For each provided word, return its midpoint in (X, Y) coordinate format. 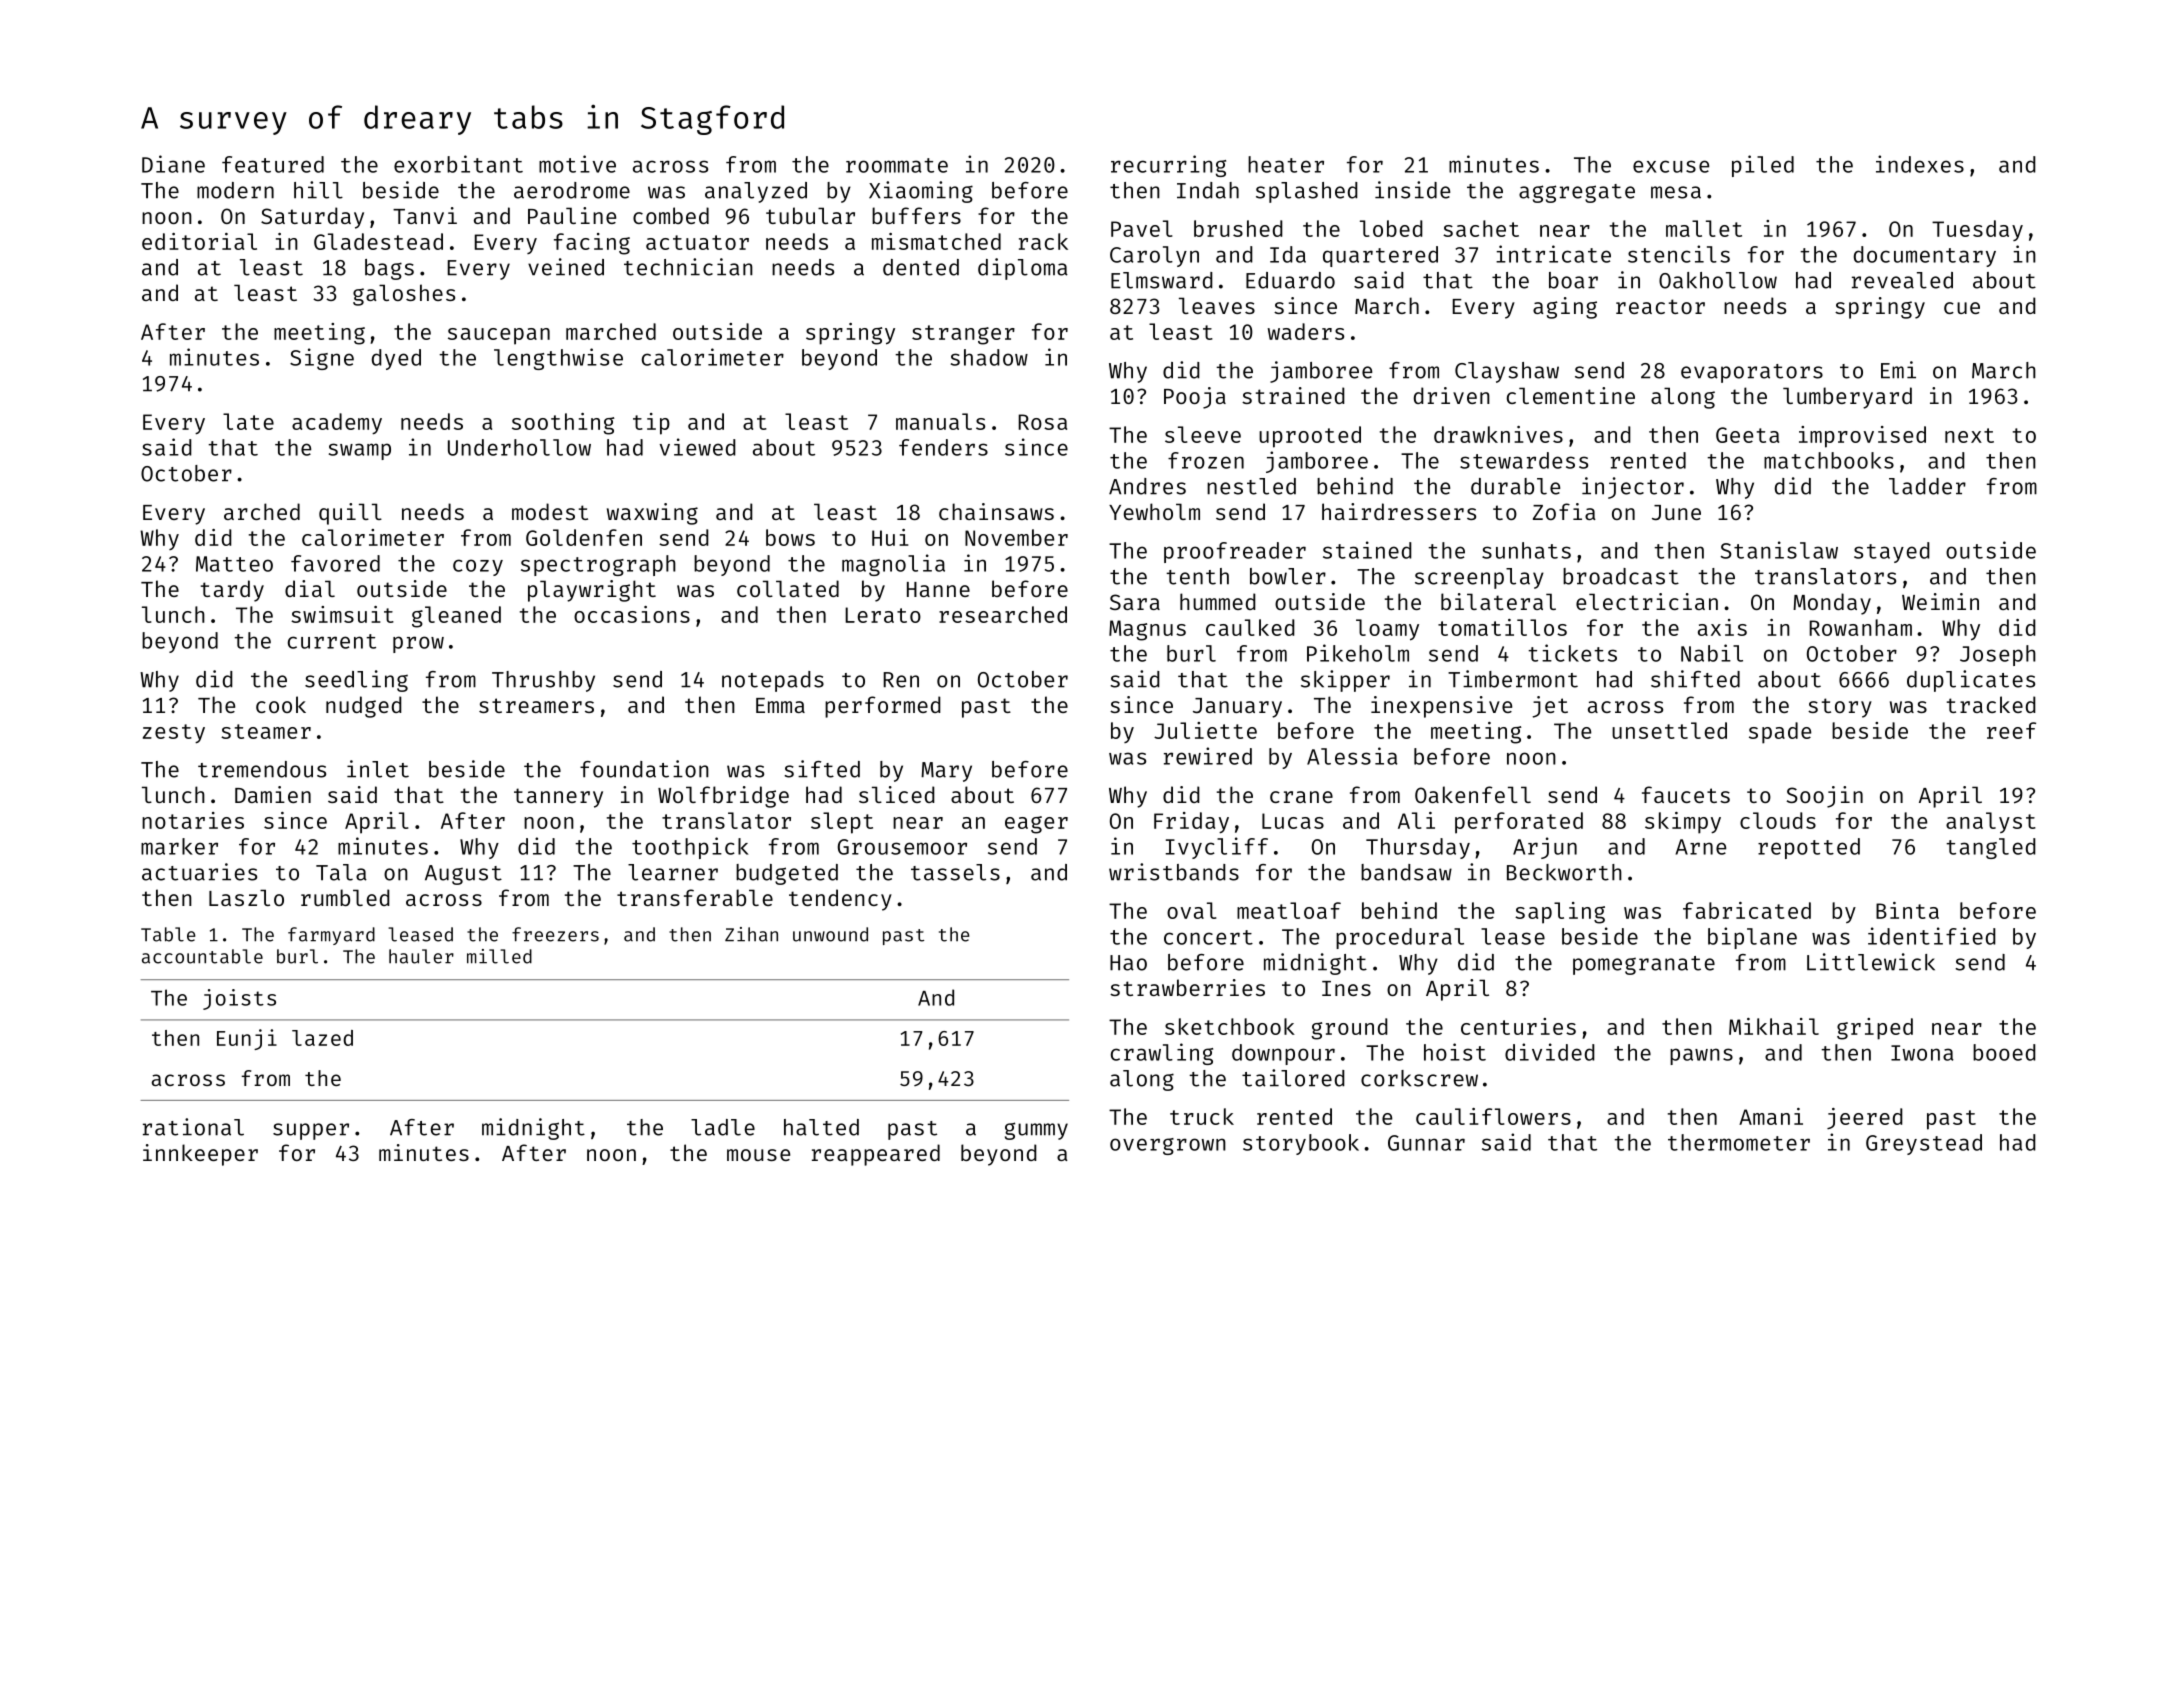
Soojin (1825, 797)
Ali (1416, 820)
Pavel (1141, 228)
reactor (1660, 306)
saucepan (499, 336)
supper (311, 1131)
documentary (1925, 256)
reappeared (876, 1155)
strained (1293, 395)
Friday (1191, 823)
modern (235, 190)
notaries (193, 820)
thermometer (1739, 1142)
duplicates (1971, 681)
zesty (174, 734)
